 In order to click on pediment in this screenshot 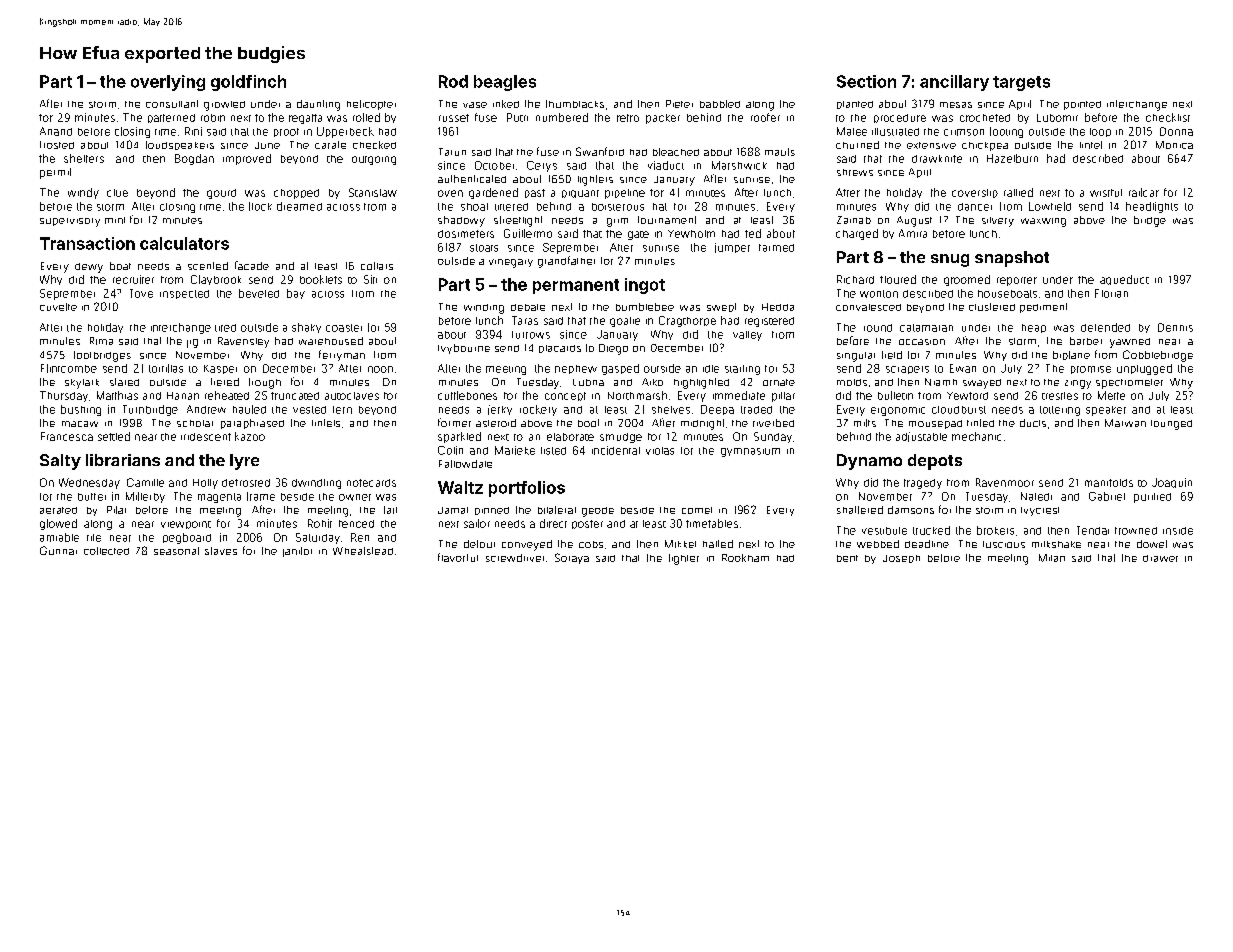, I will do `click(1043, 308)`.
